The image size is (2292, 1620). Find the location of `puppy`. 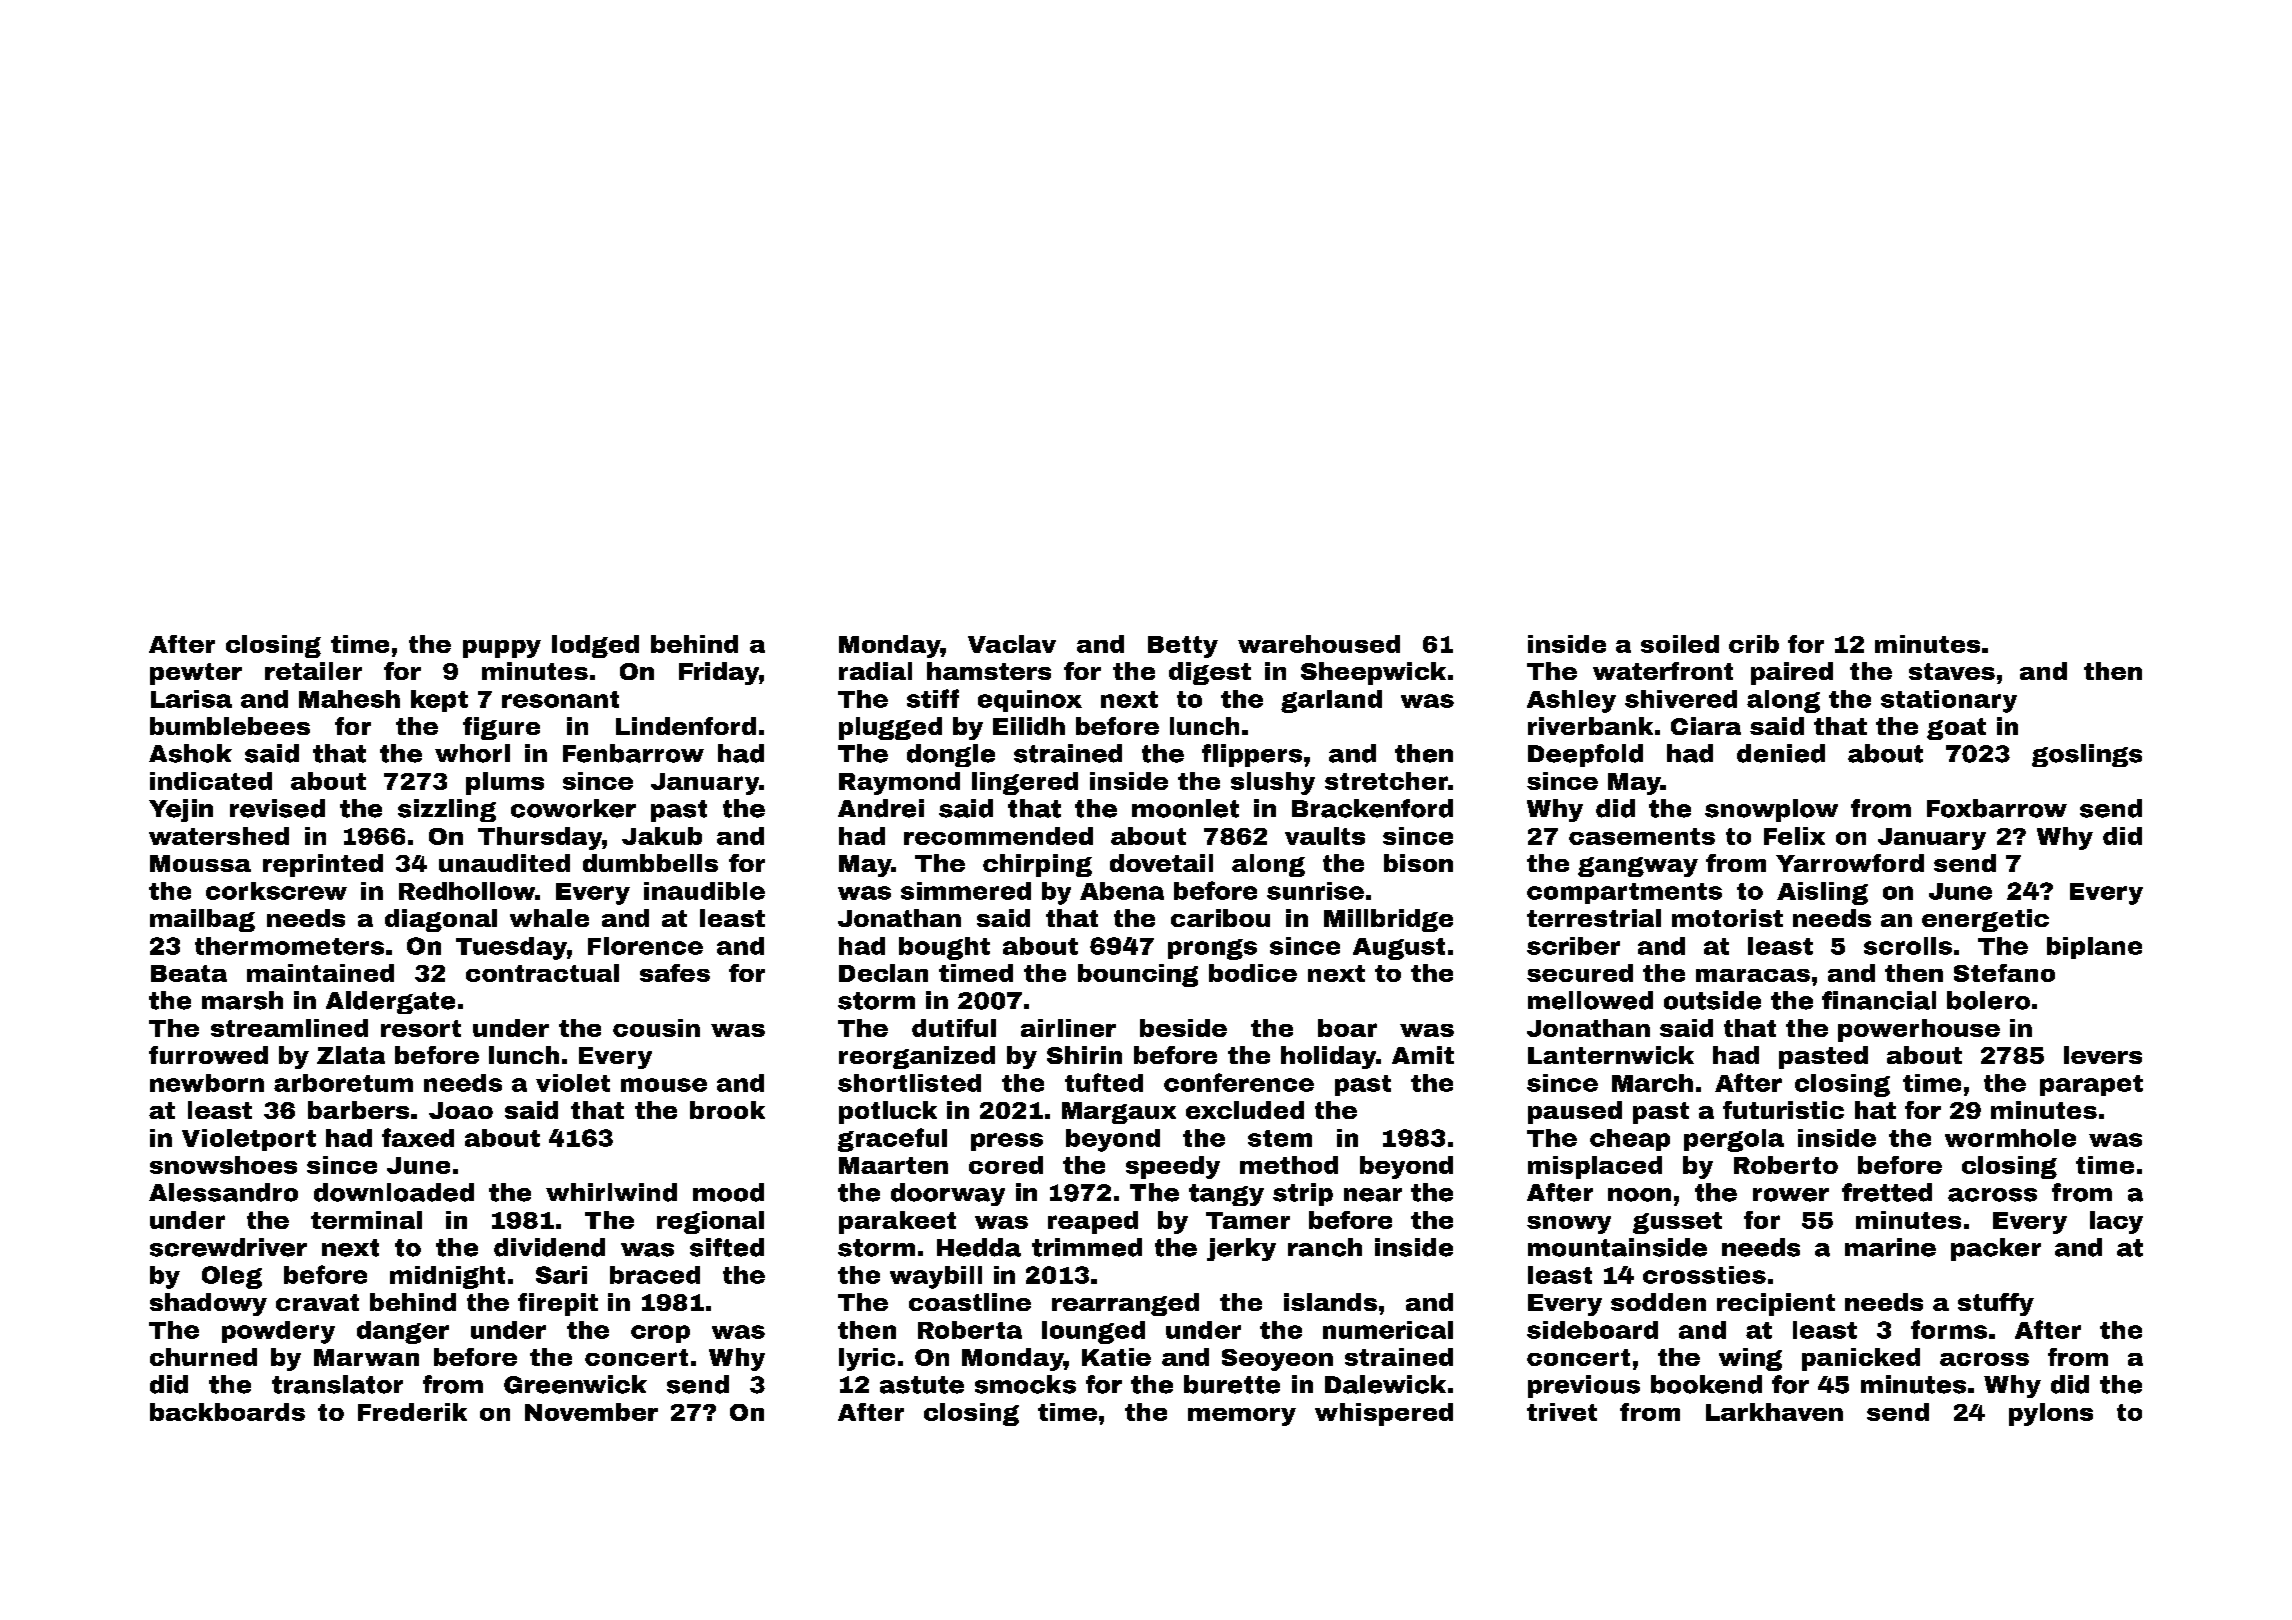

puppy is located at coordinates (502, 649).
